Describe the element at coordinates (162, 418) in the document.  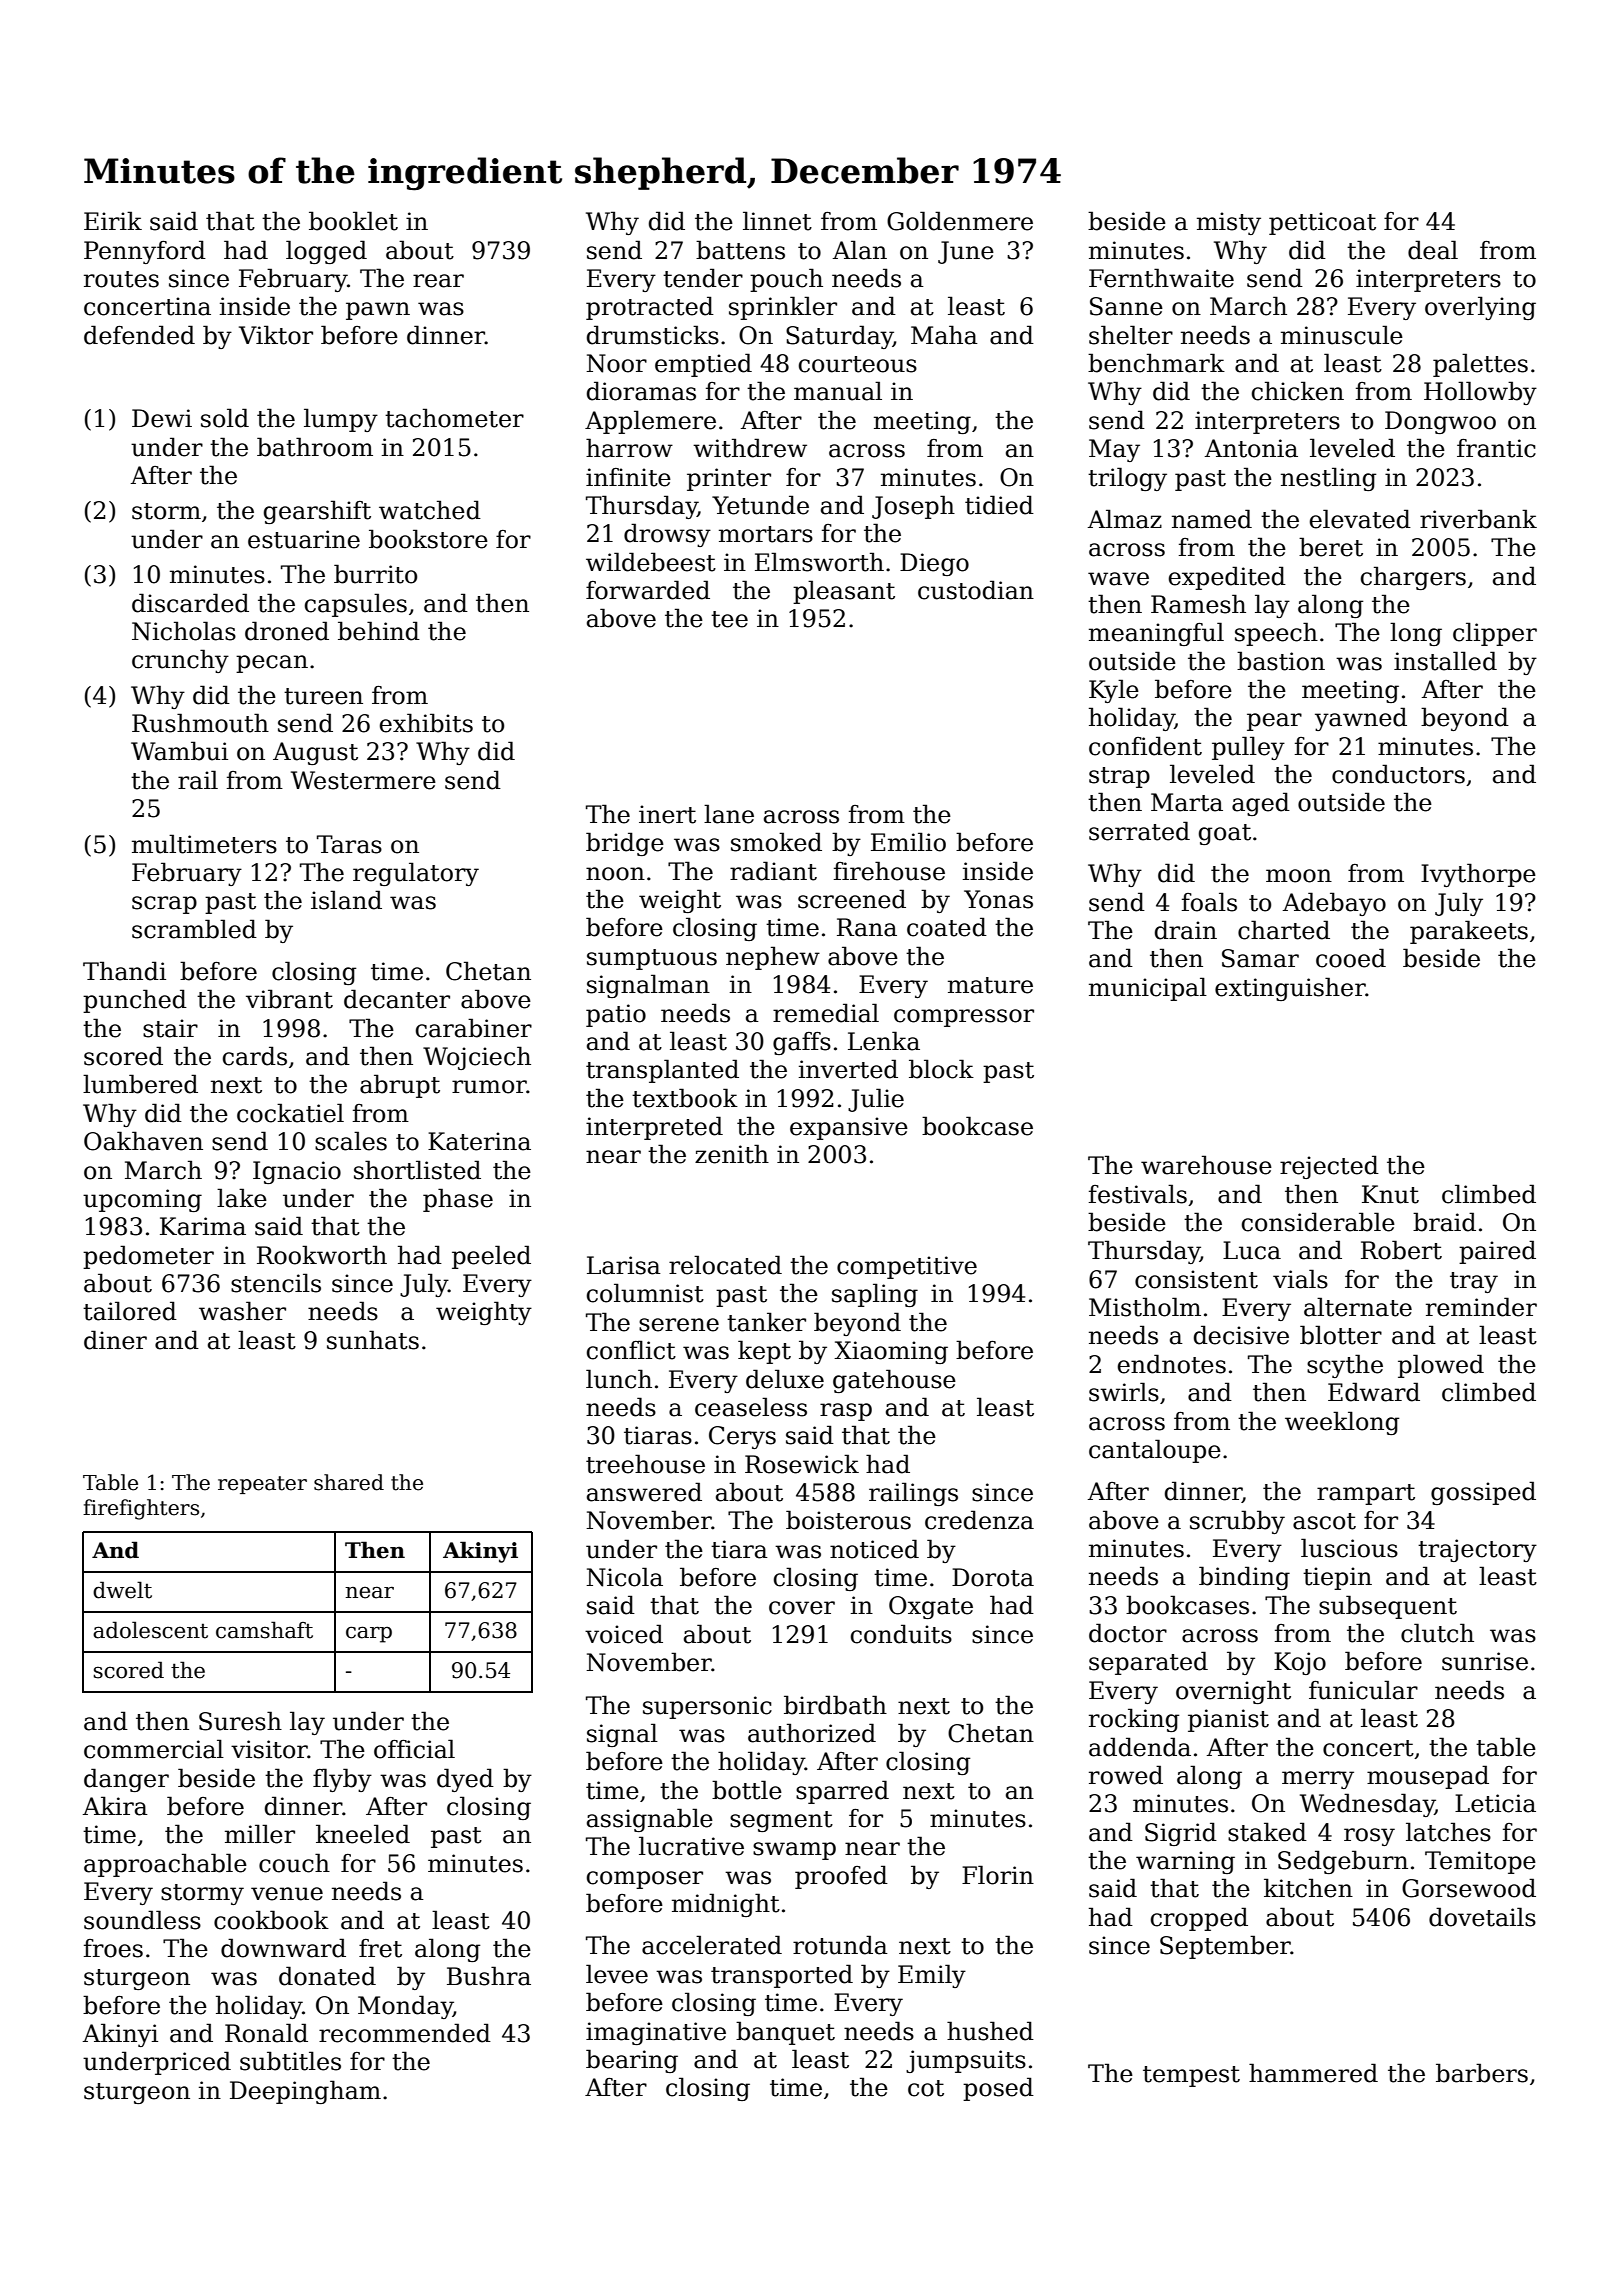
I see `Dewi` at that location.
